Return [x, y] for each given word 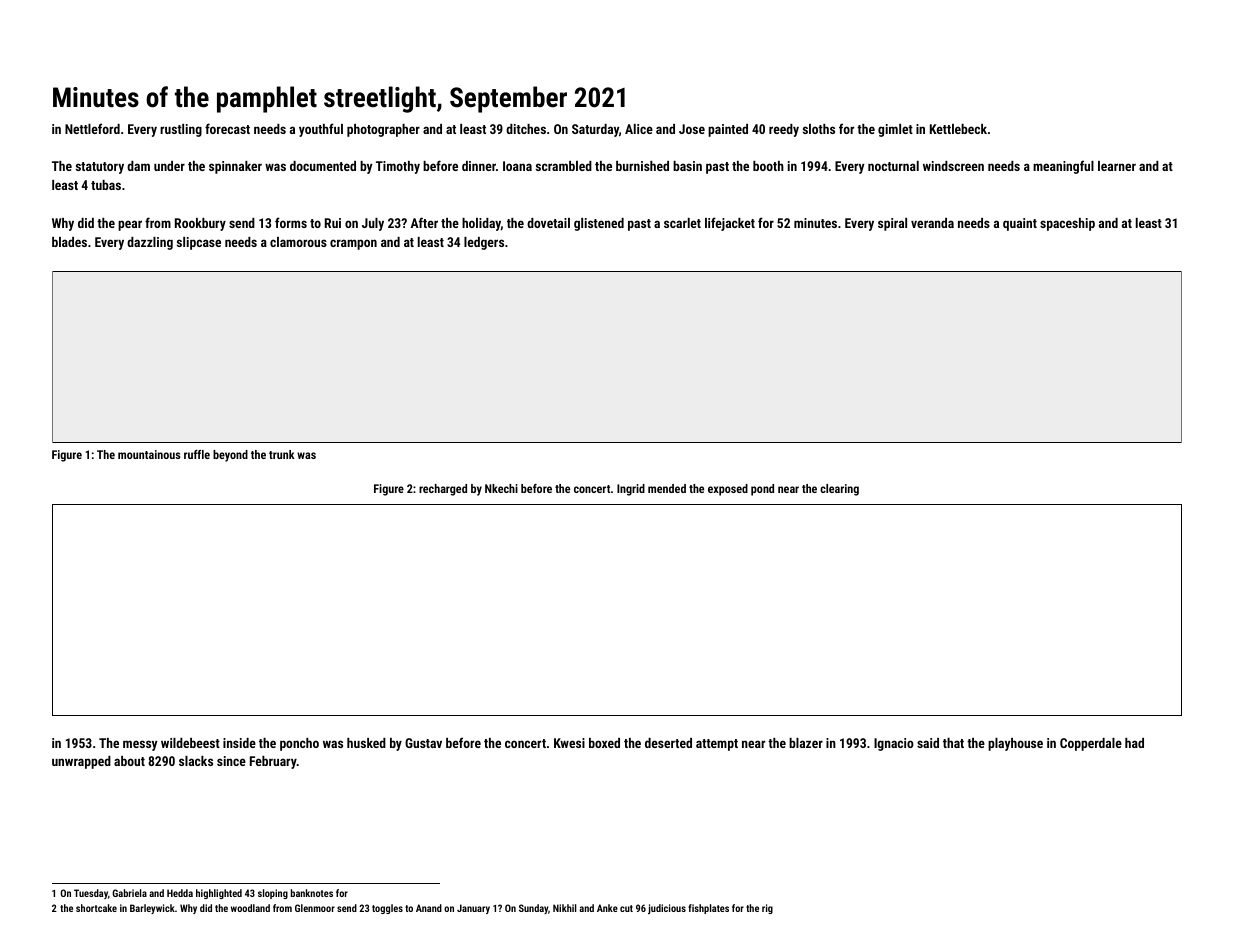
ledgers [484, 243]
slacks [196, 761]
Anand [429, 908]
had [1134, 743]
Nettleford [92, 128]
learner [1117, 166]
